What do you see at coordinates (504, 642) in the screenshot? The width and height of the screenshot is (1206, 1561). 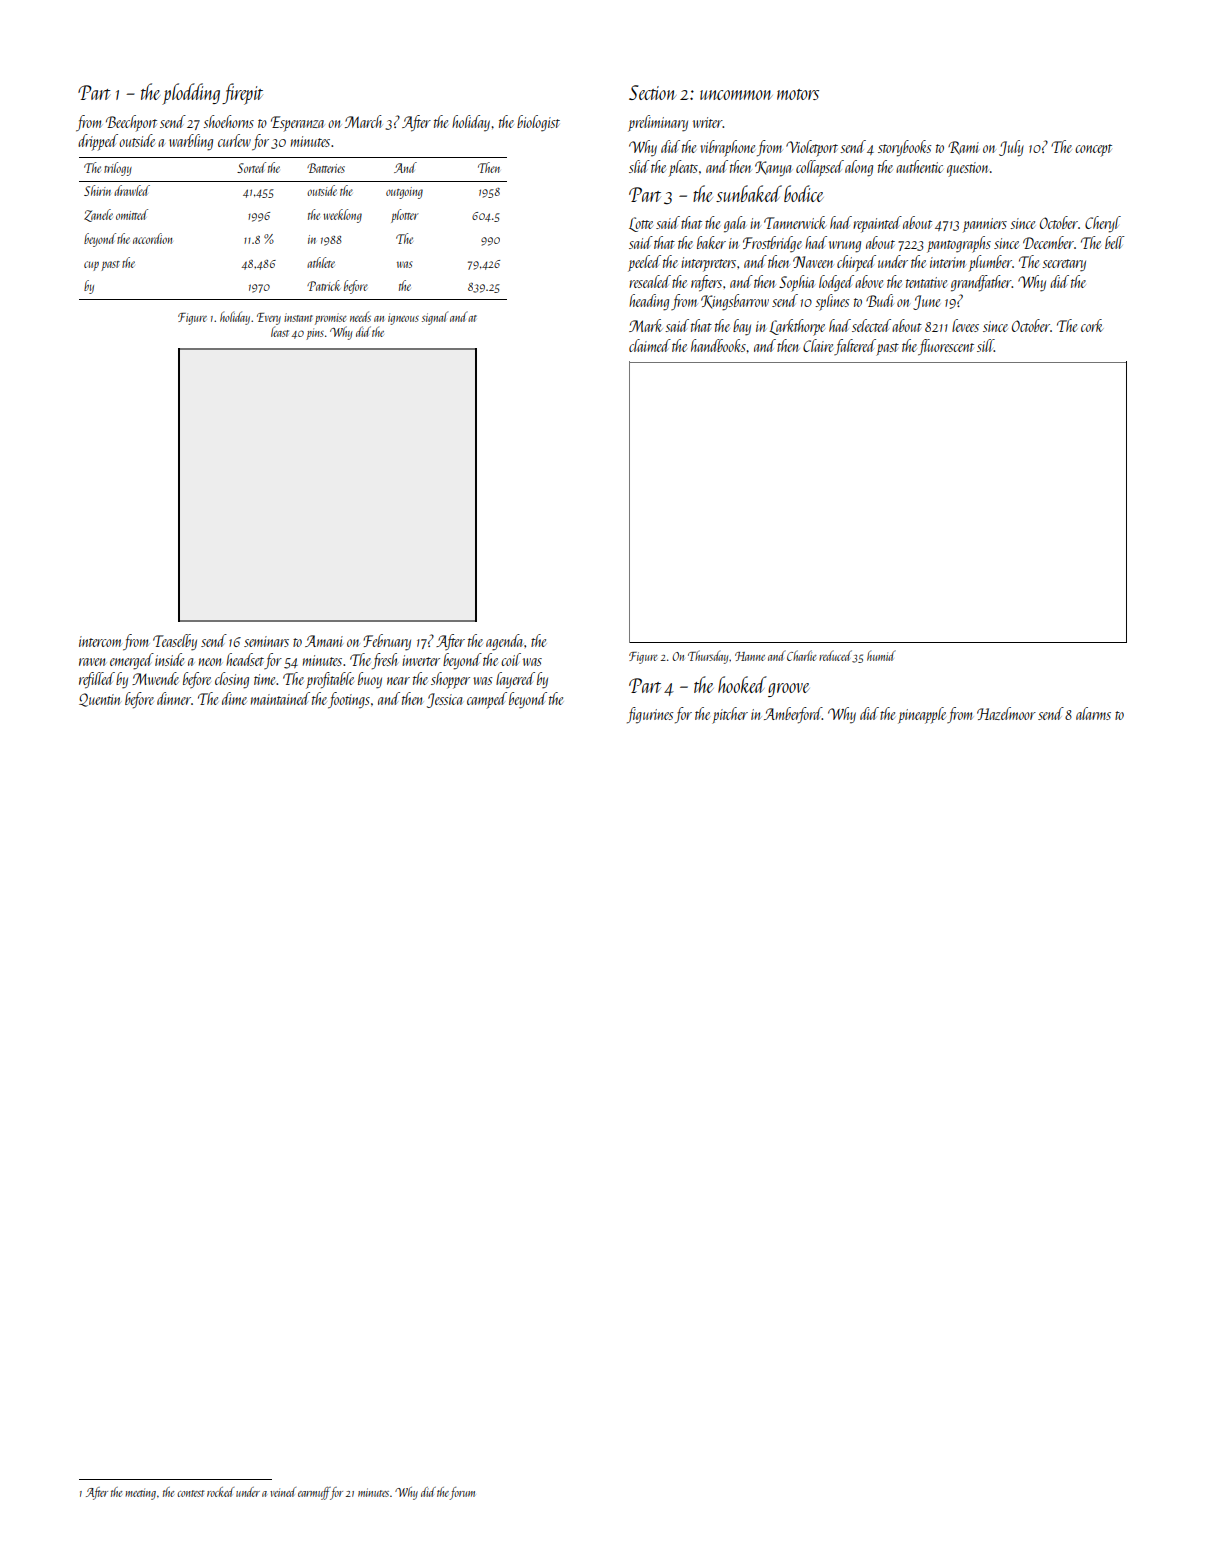 I see `agenda` at bounding box center [504, 642].
